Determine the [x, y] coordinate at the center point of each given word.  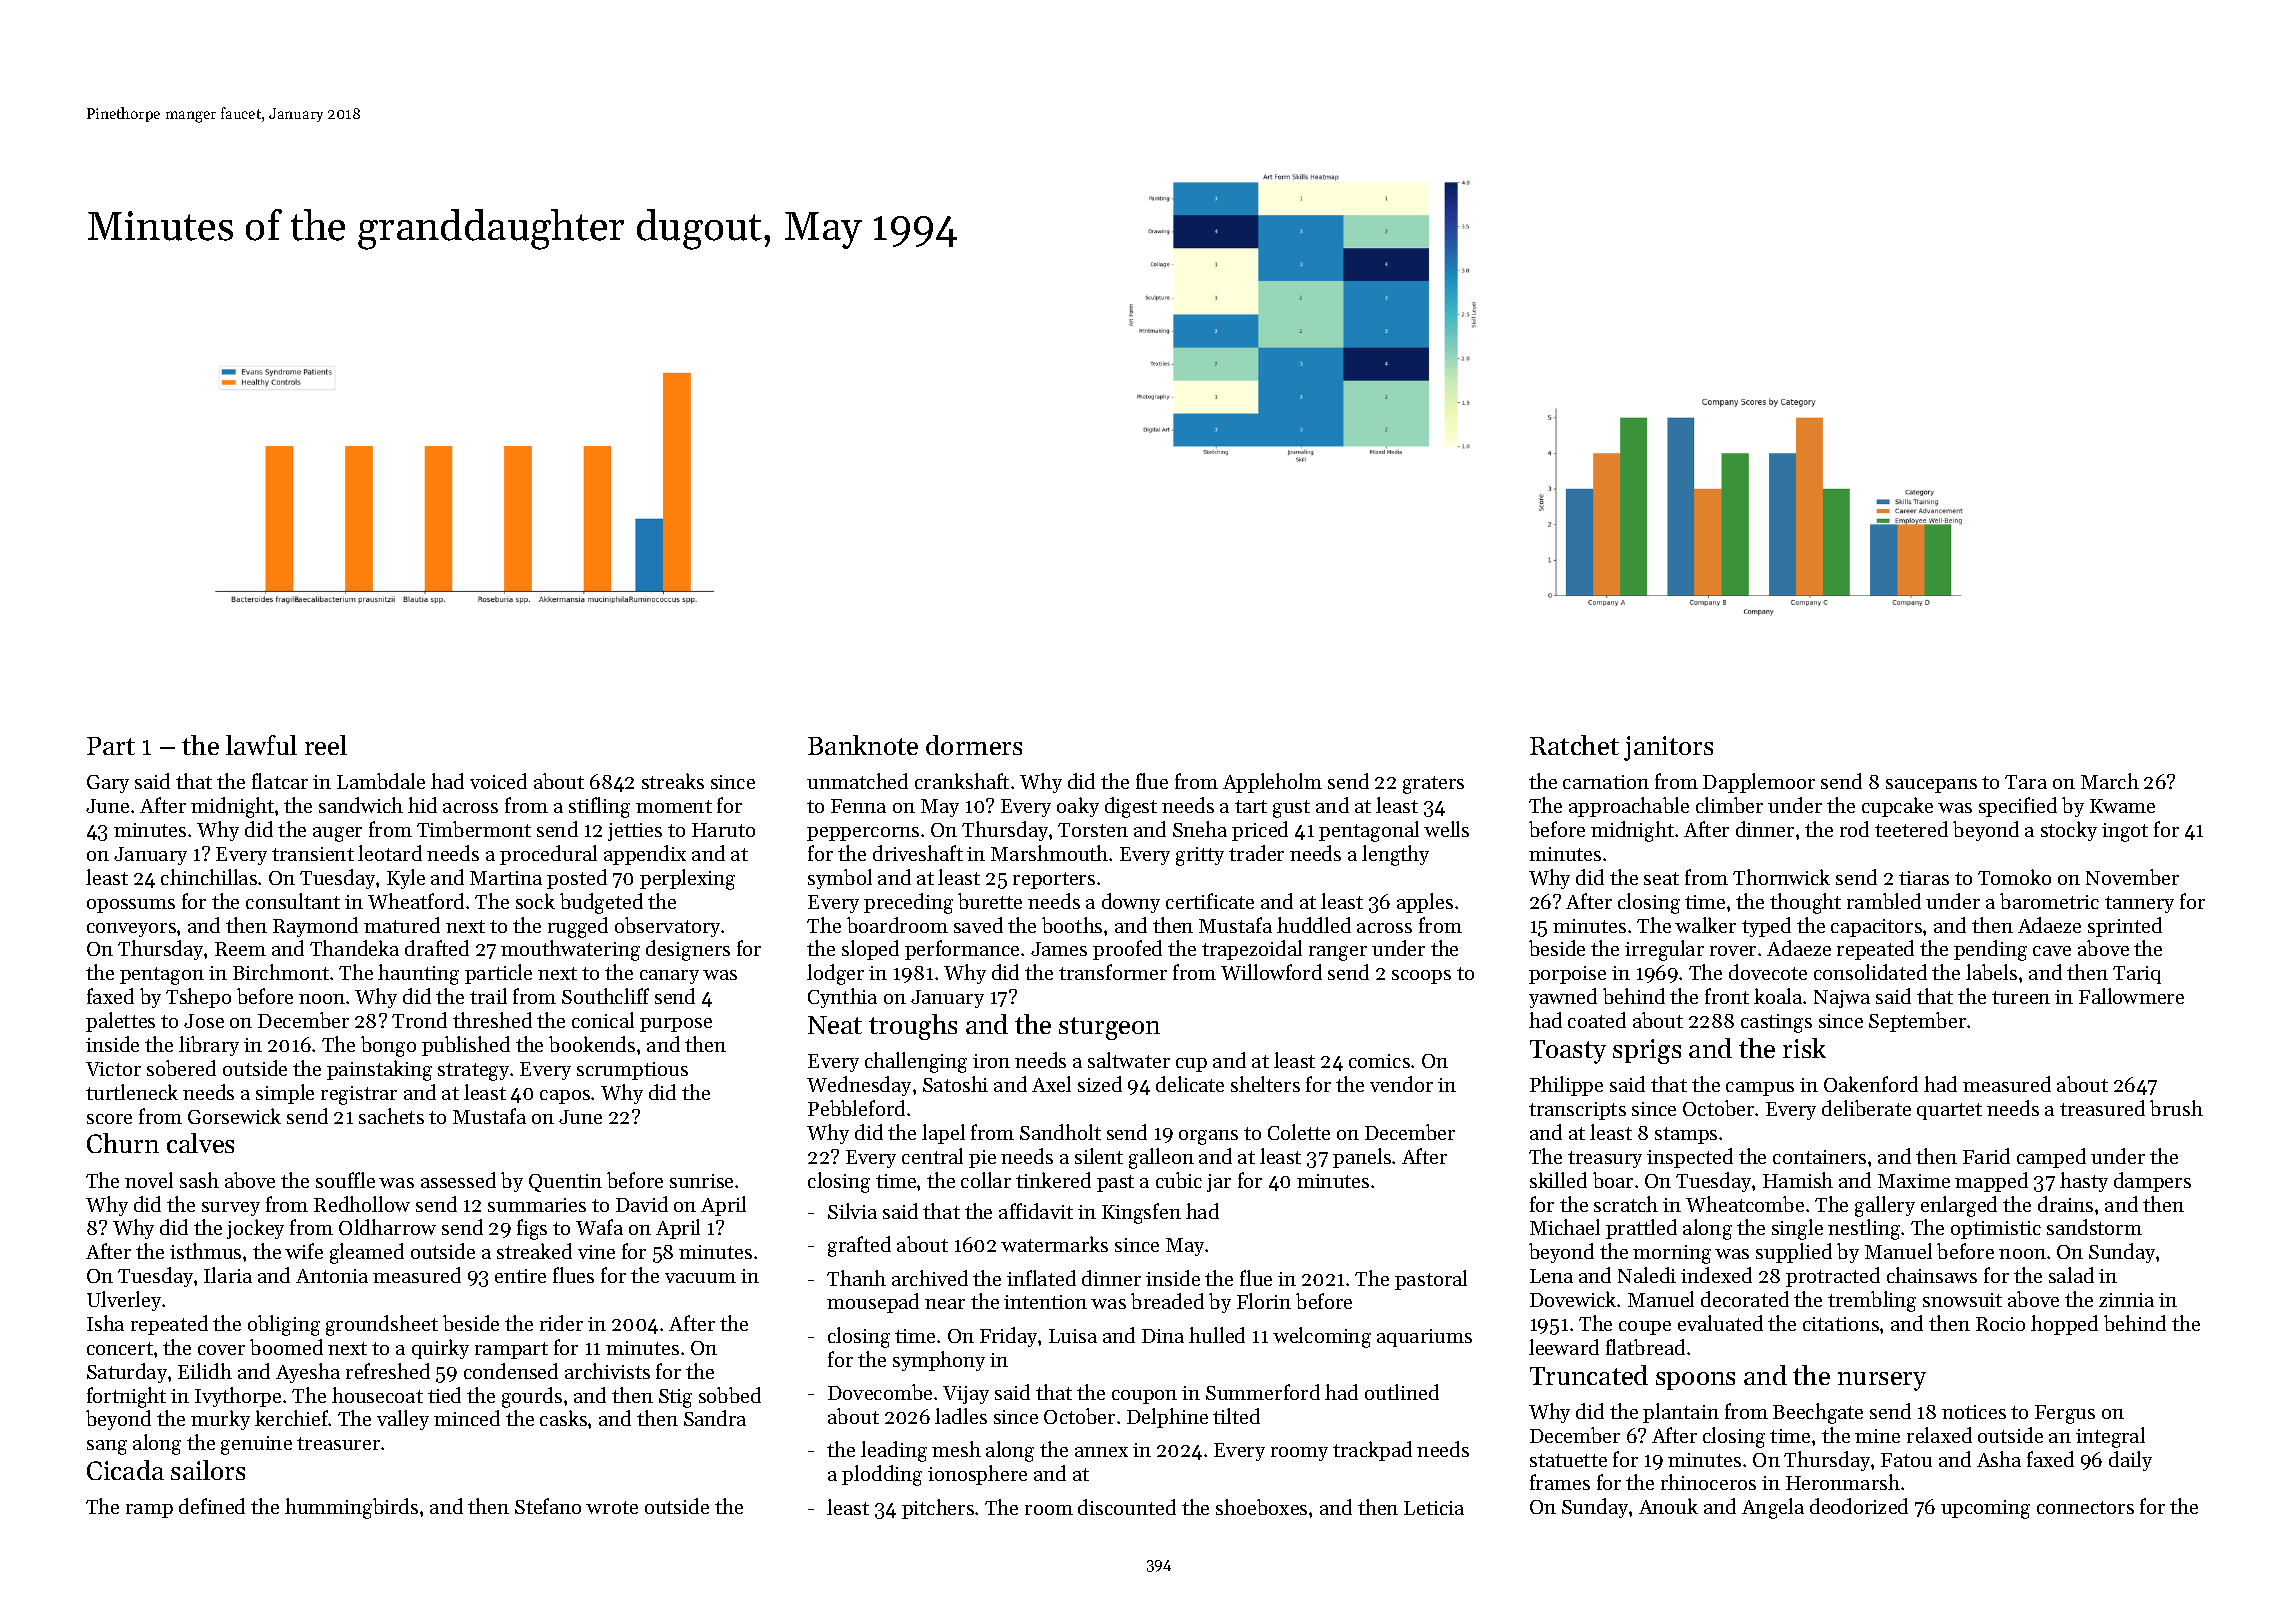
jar [1219, 1183]
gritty [1200, 856]
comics [1379, 1061]
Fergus [2065, 1414]
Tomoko [2014, 877]
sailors [208, 1470]
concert [120, 1348]
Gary [108, 784]
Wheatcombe [1745, 1204]
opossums [131, 906]
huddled [1314, 925]
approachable [1629, 807]
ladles [961, 1416]
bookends [592, 1044]
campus [1760, 1089]
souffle [345, 1180]
